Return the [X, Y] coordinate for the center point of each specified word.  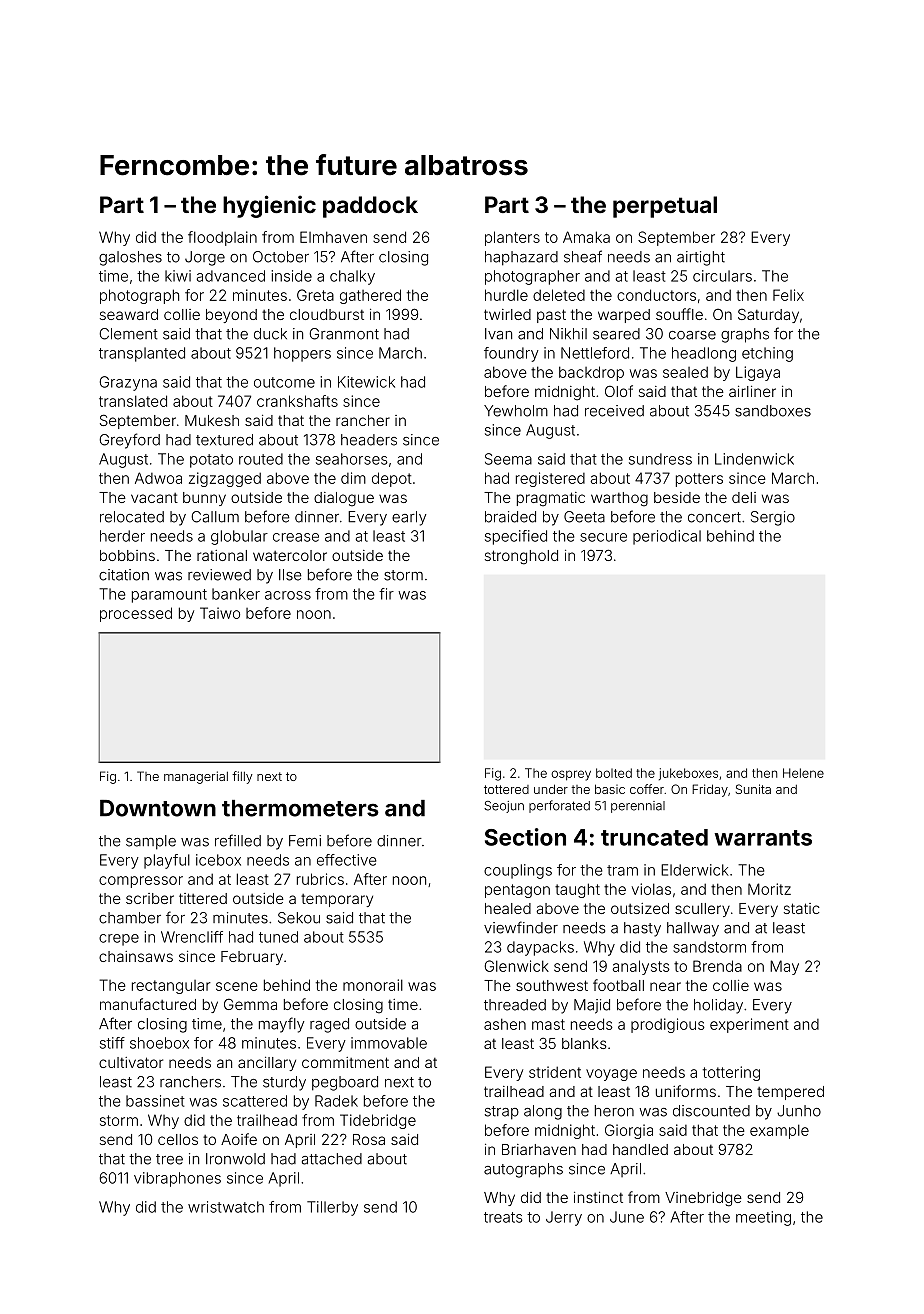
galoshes [130, 258]
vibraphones [177, 1179]
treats [503, 1217]
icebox [218, 860]
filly [242, 777]
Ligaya [758, 373]
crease [296, 537]
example [779, 1131]
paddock [370, 207]
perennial [638, 807]
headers [369, 440]
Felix [788, 295]
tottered [506, 789]
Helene [803, 773]
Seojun [504, 807]
